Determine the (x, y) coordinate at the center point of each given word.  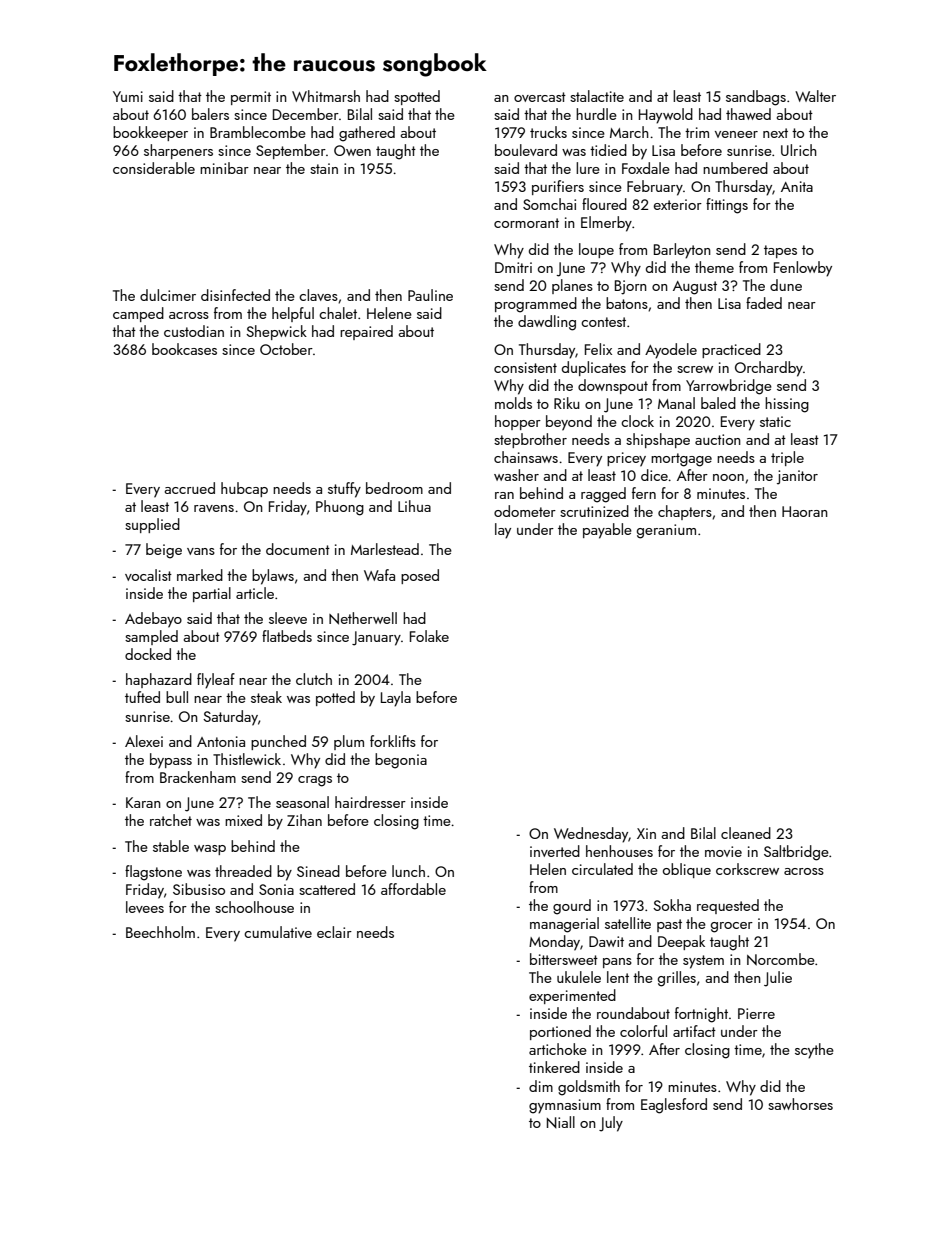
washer (516, 475)
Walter (815, 96)
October (286, 349)
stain (324, 168)
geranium (666, 531)
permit (251, 98)
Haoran (805, 511)
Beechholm (160, 932)
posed (420, 576)
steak (266, 697)
